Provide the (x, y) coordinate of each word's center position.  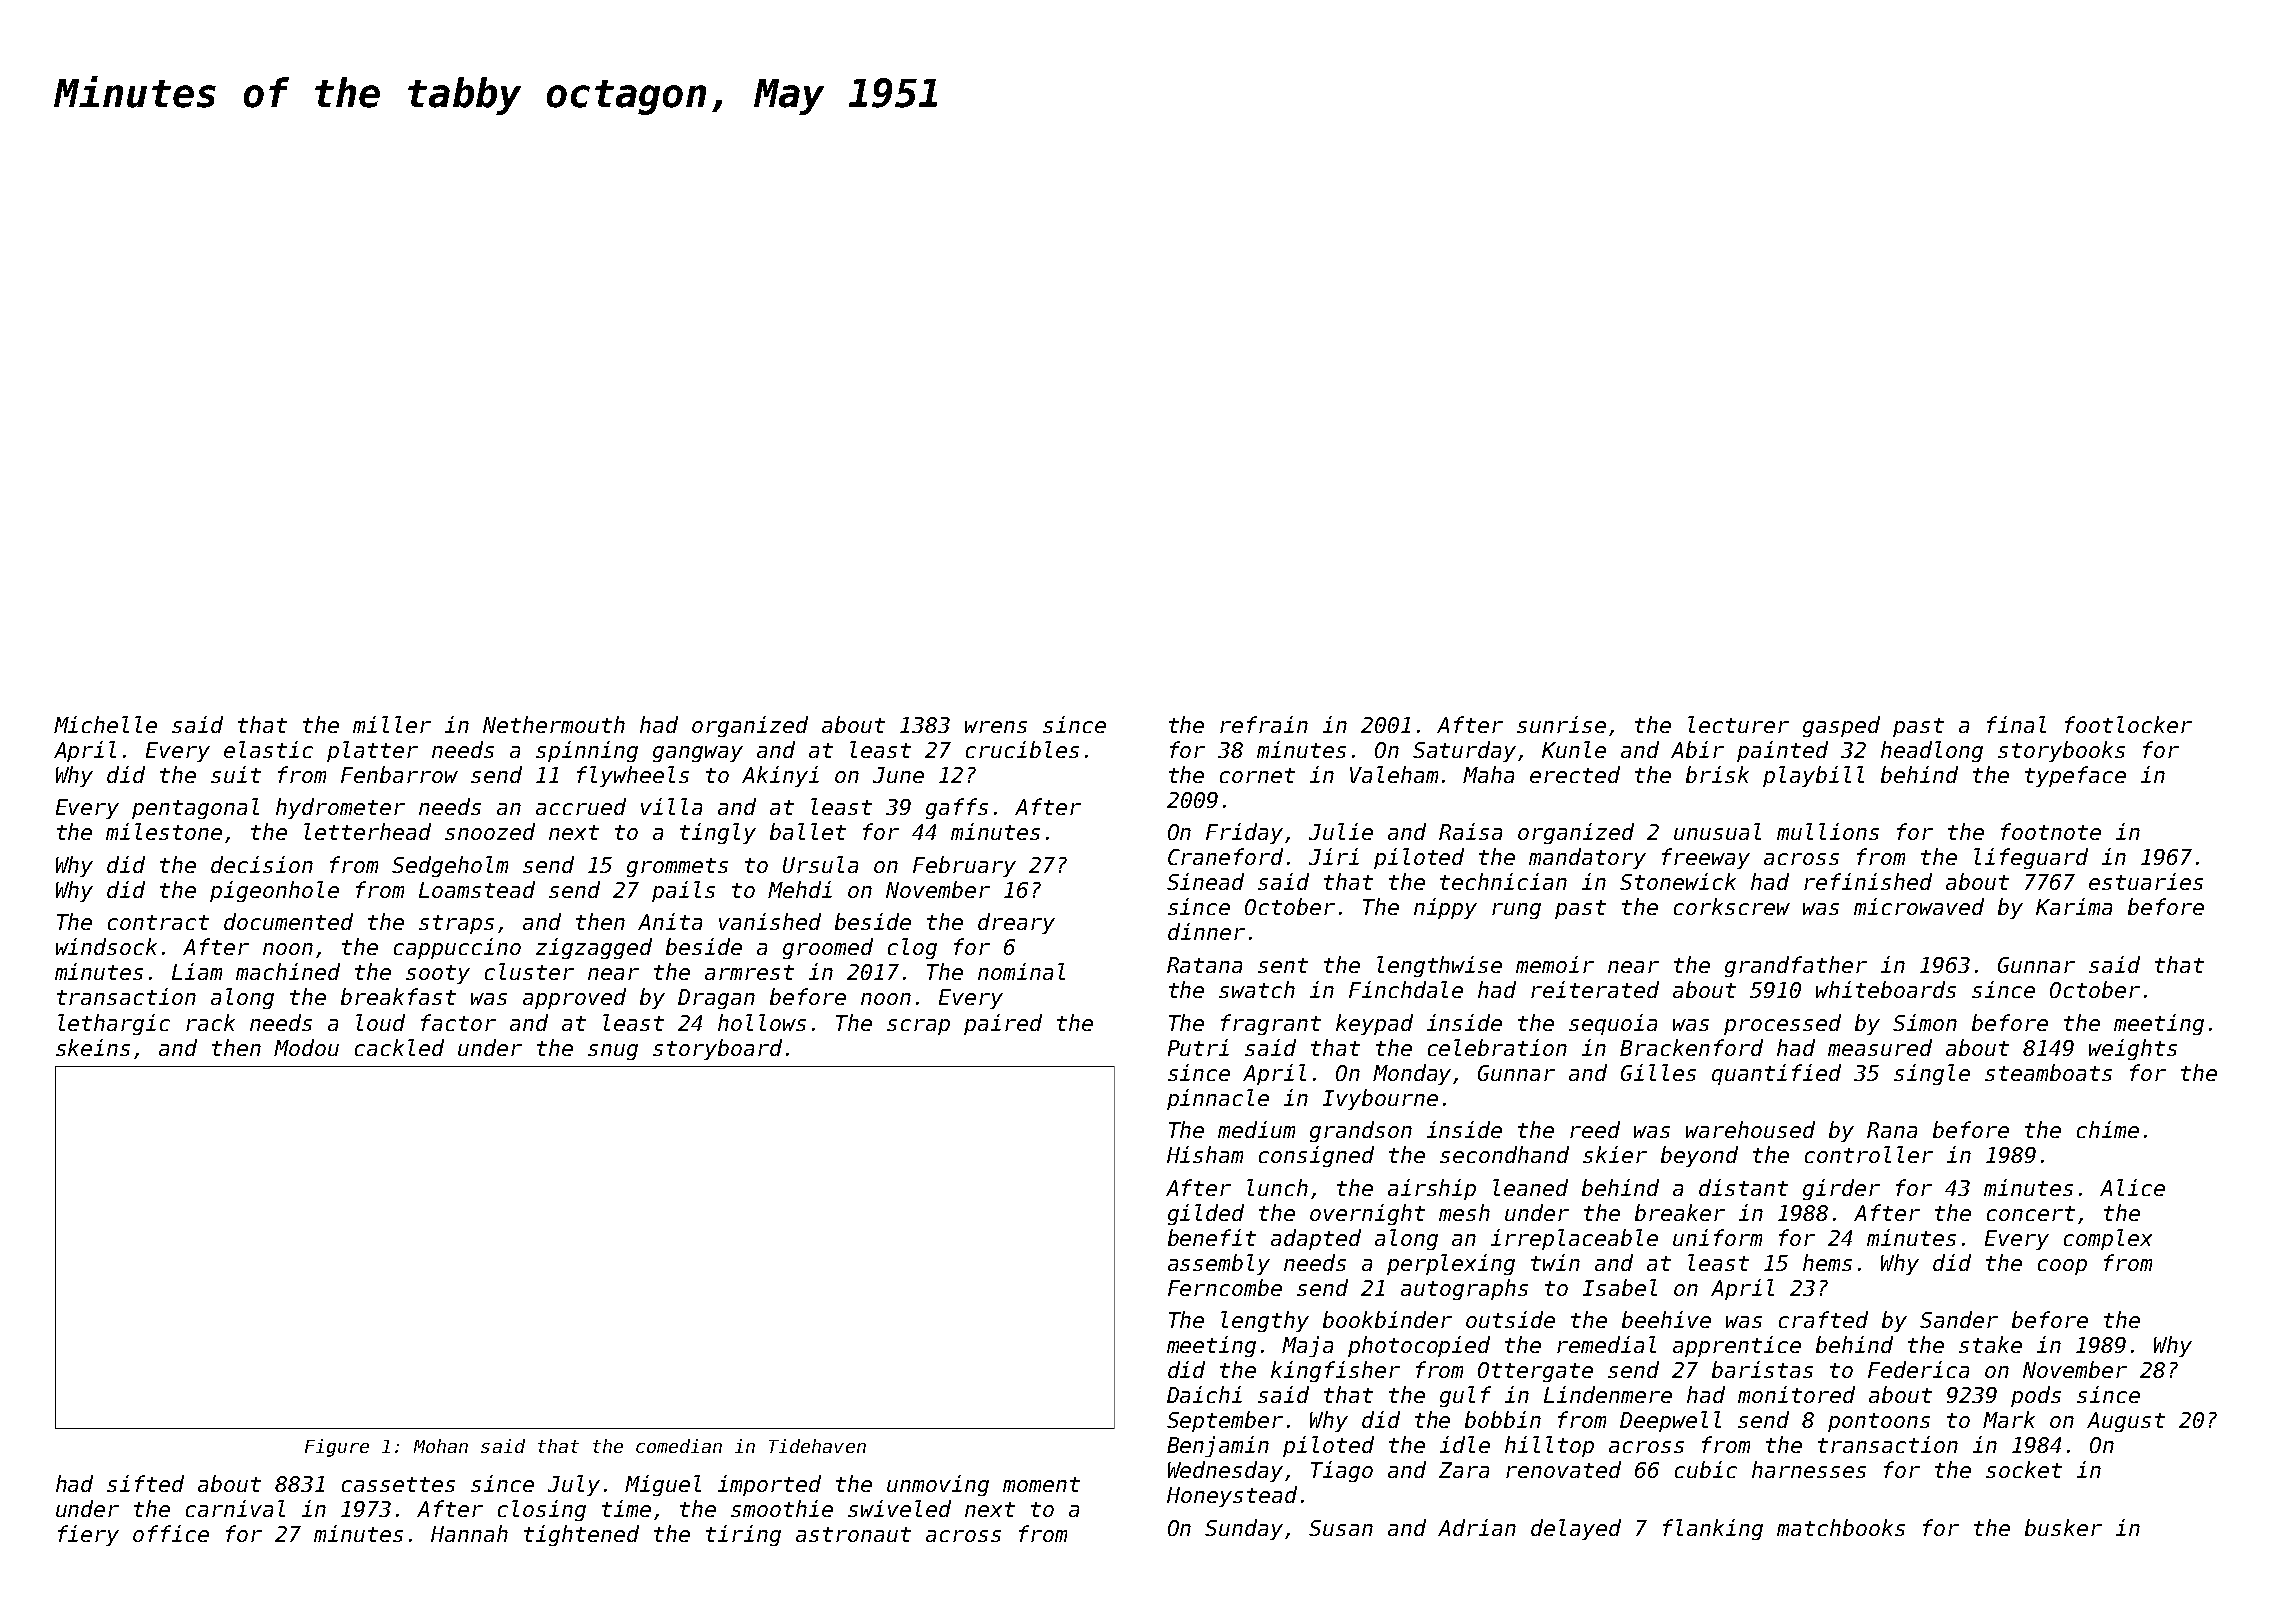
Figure (337, 1448)
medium (1256, 1129)
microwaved (1919, 906)
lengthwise (1439, 966)
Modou (306, 1047)
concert (2031, 1213)
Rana (1892, 1130)
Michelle (105, 724)
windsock (106, 946)
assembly (1219, 1264)
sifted (145, 1483)
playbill (1813, 776)
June (898, 775)
